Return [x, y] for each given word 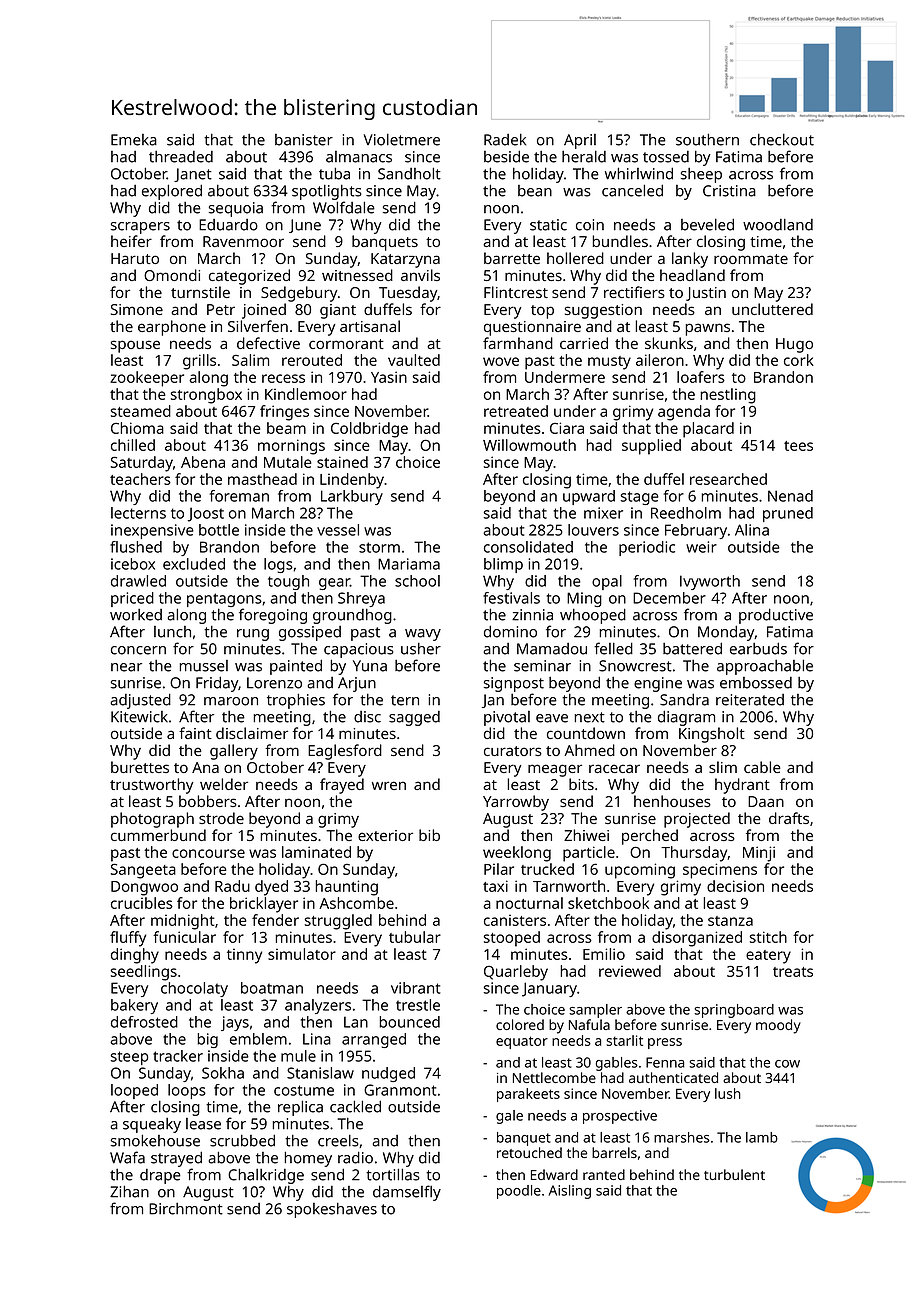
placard [708, 430]
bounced [409, 1022]
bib [429, 835]
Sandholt [409, 173]
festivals [511, 598]
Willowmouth [529, 445]
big [207, 1040]
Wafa [127, 1157]
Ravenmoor [243, 241]
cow [787, 1064]
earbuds [758, 648]
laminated [316, 852]
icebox [133, 564]
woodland [778, 224]
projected [697, 820]
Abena [203, 462]
